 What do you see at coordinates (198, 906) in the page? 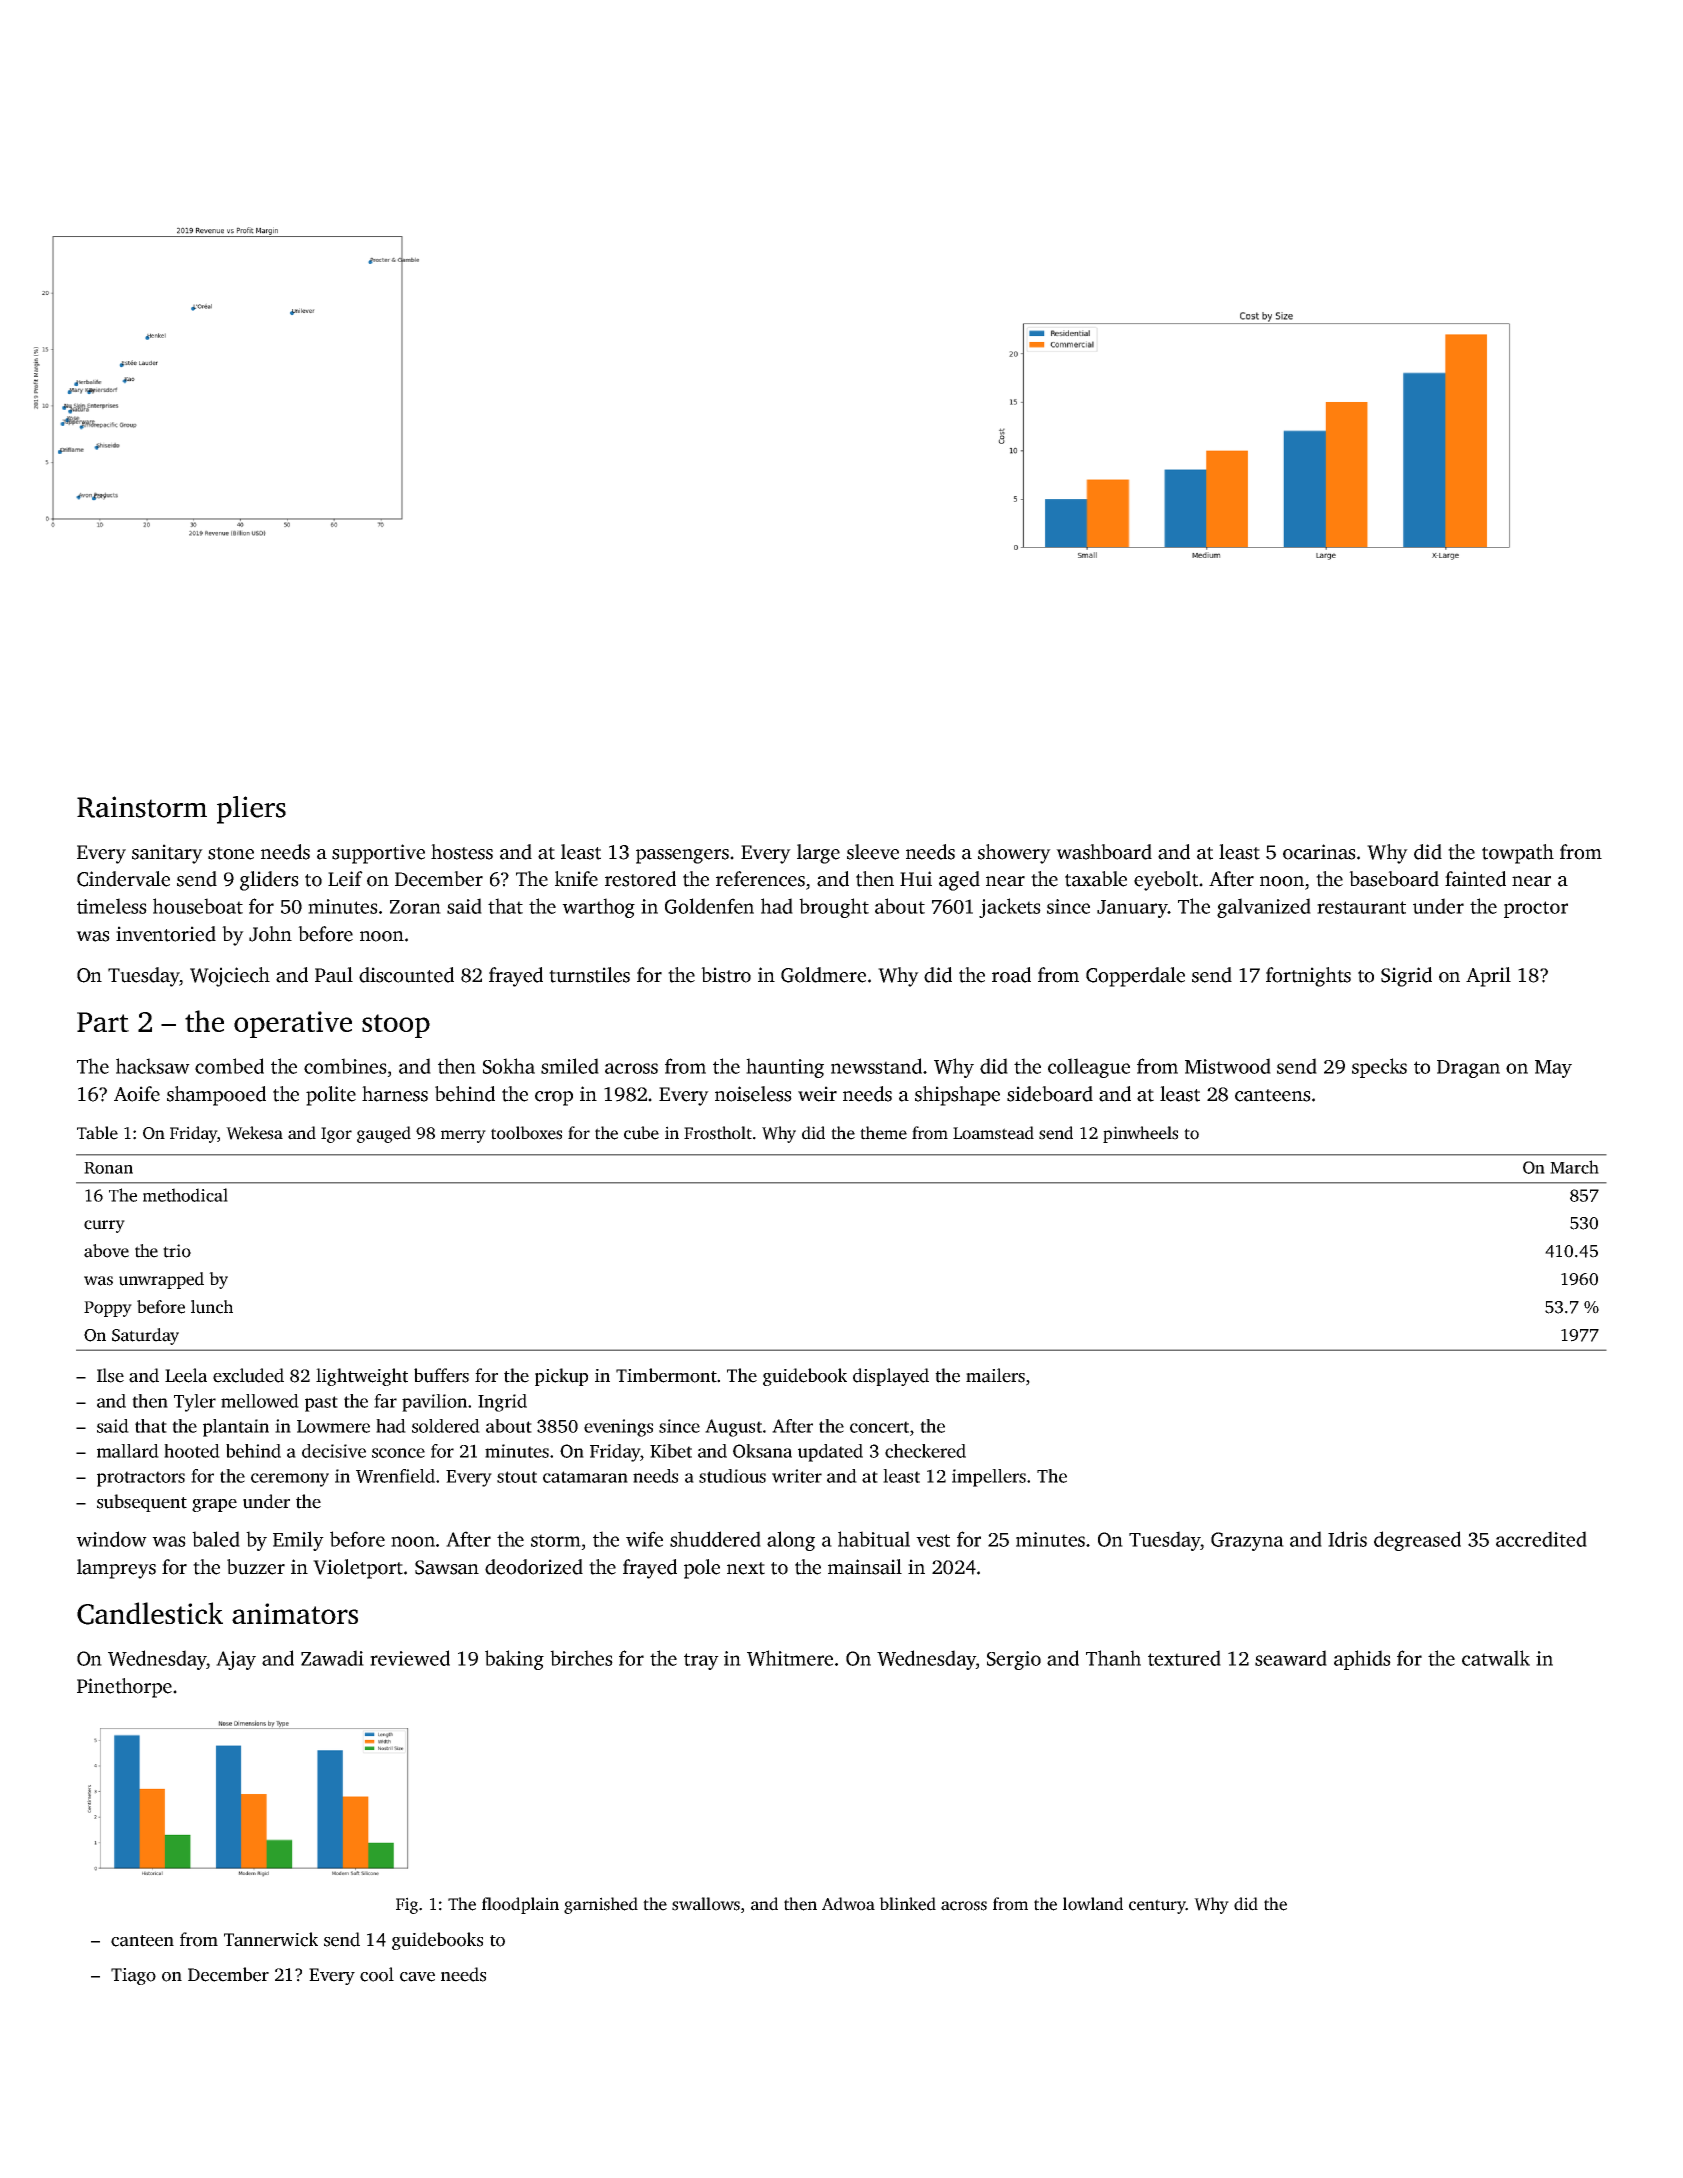
I see `houseboat` at bounding box center [198, 906].
